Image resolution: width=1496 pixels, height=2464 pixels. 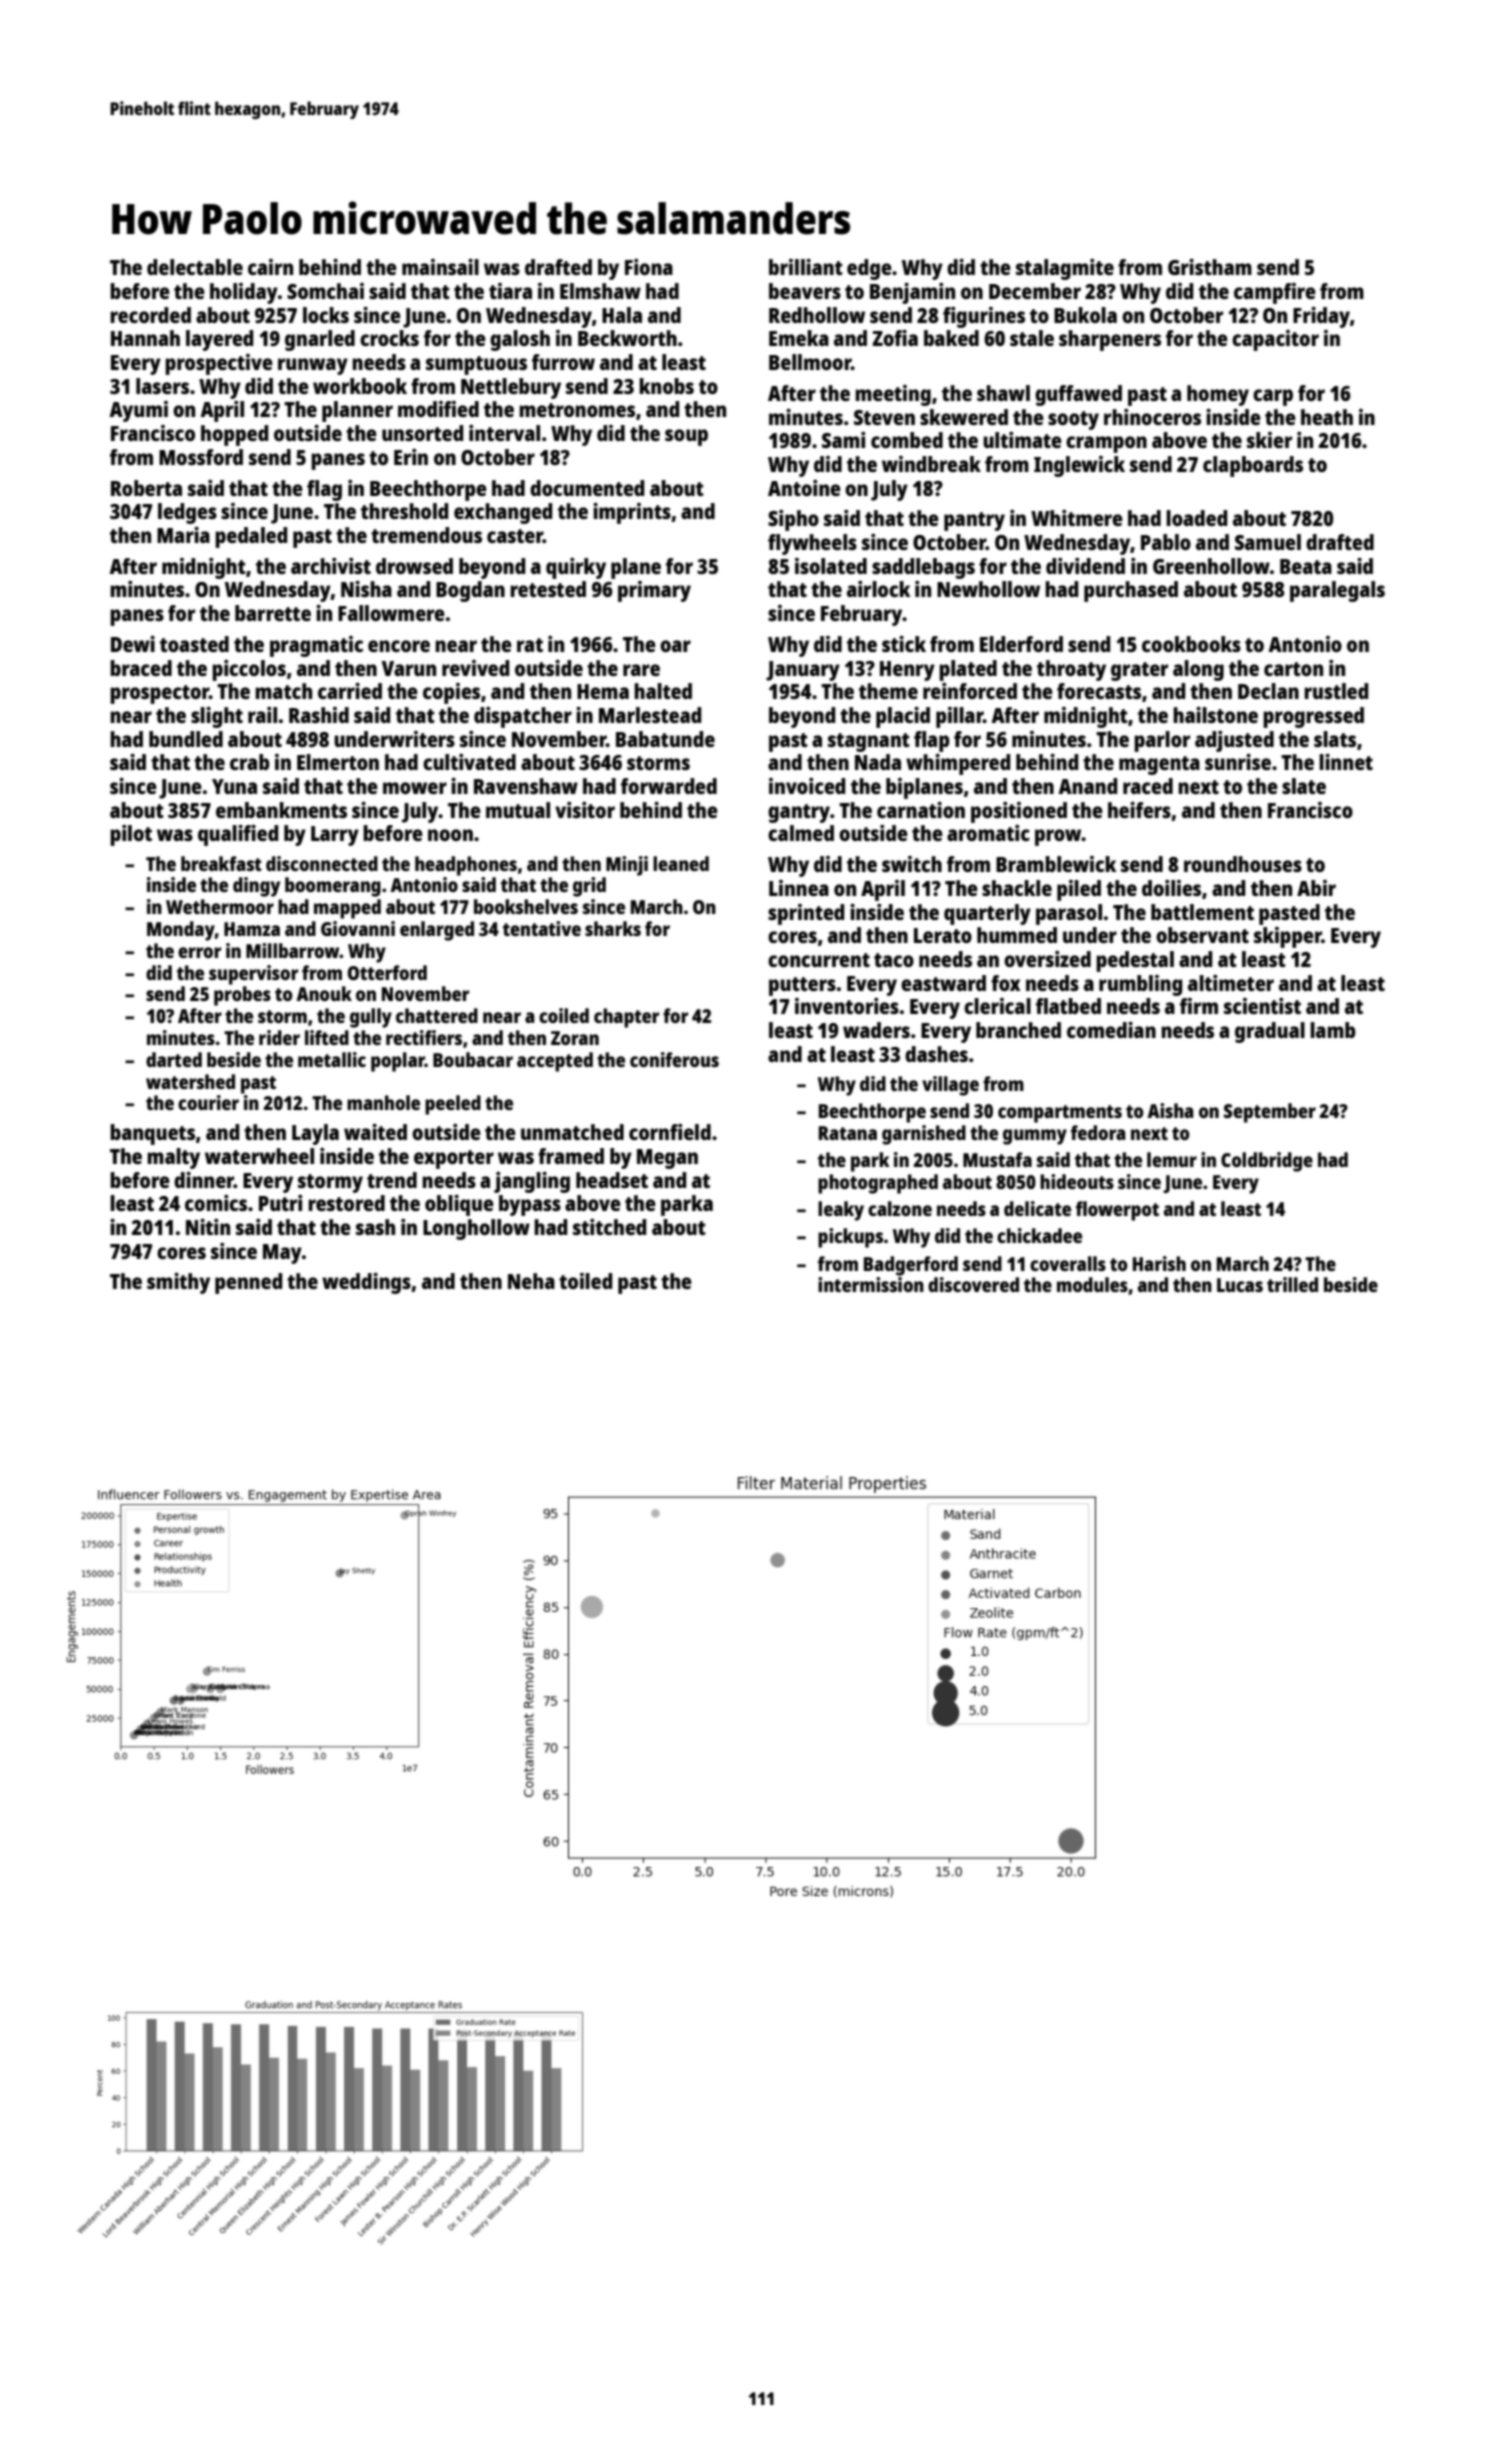 I want to click on retested, so click(x=548, y=589).
